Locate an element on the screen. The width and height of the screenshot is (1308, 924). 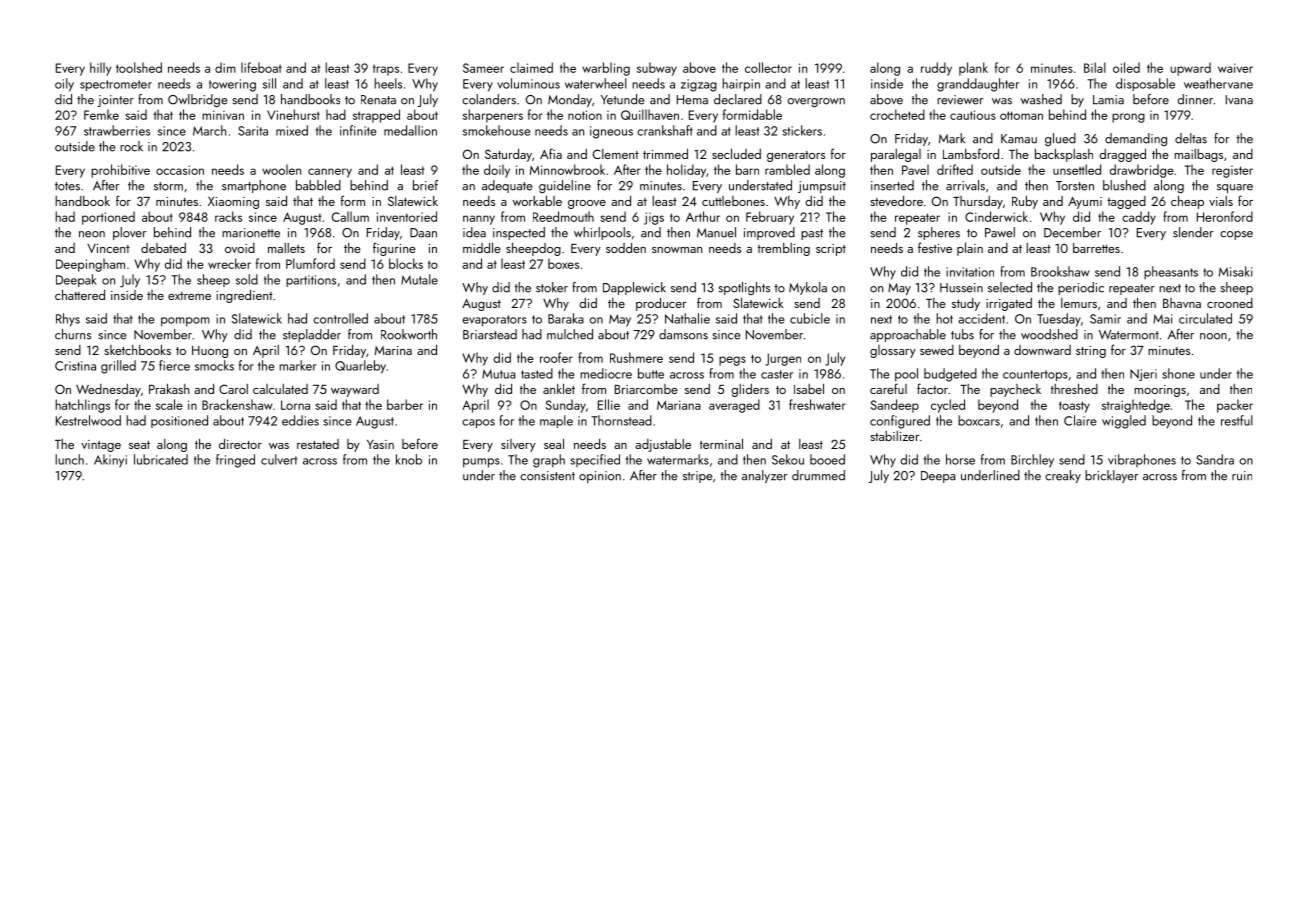
smocks is located at coordinates (214, 365).
